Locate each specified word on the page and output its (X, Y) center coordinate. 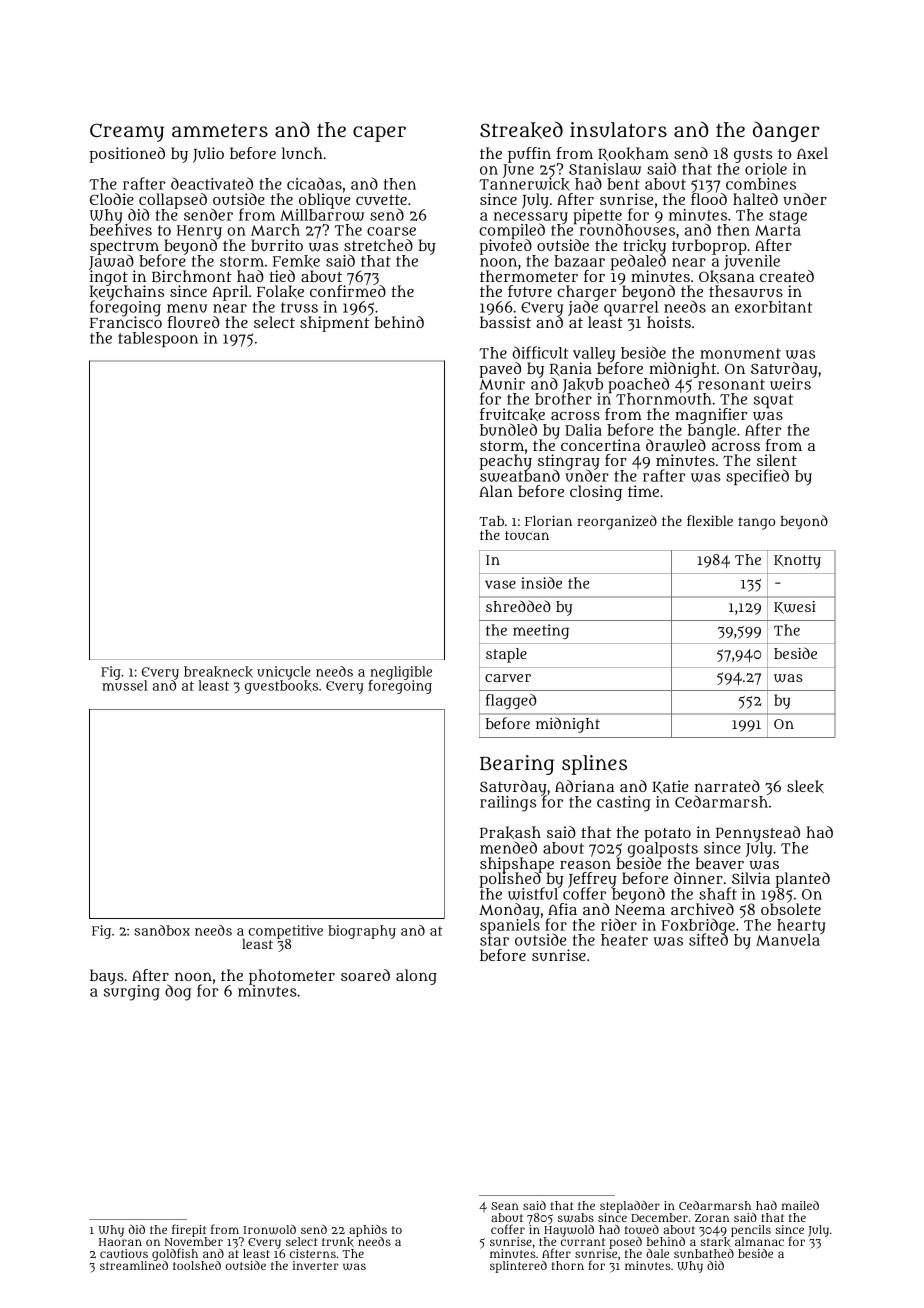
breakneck (218, 672)
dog (178, 992)
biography (362, 932)
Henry (199, 232)
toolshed (197, 1265)
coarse (391, 231)
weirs (790, 384)
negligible (401, 673)
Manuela (788, 940)
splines (594, 765)
